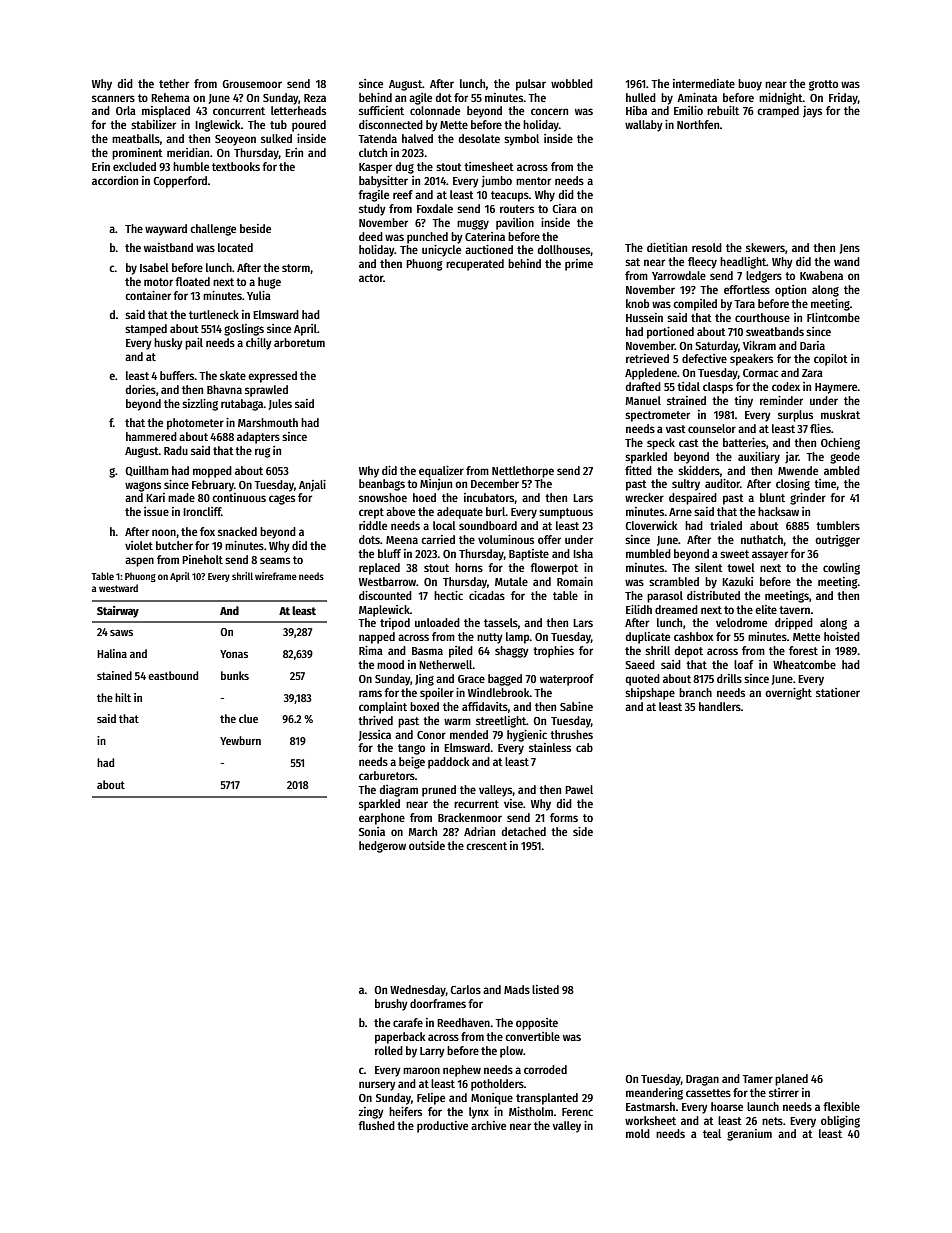 The height and width of the document is (1233, 952). What do you see at coordinates (391, 1005) in the document?
I see `brushy` at bounding box center [391, 1005].
